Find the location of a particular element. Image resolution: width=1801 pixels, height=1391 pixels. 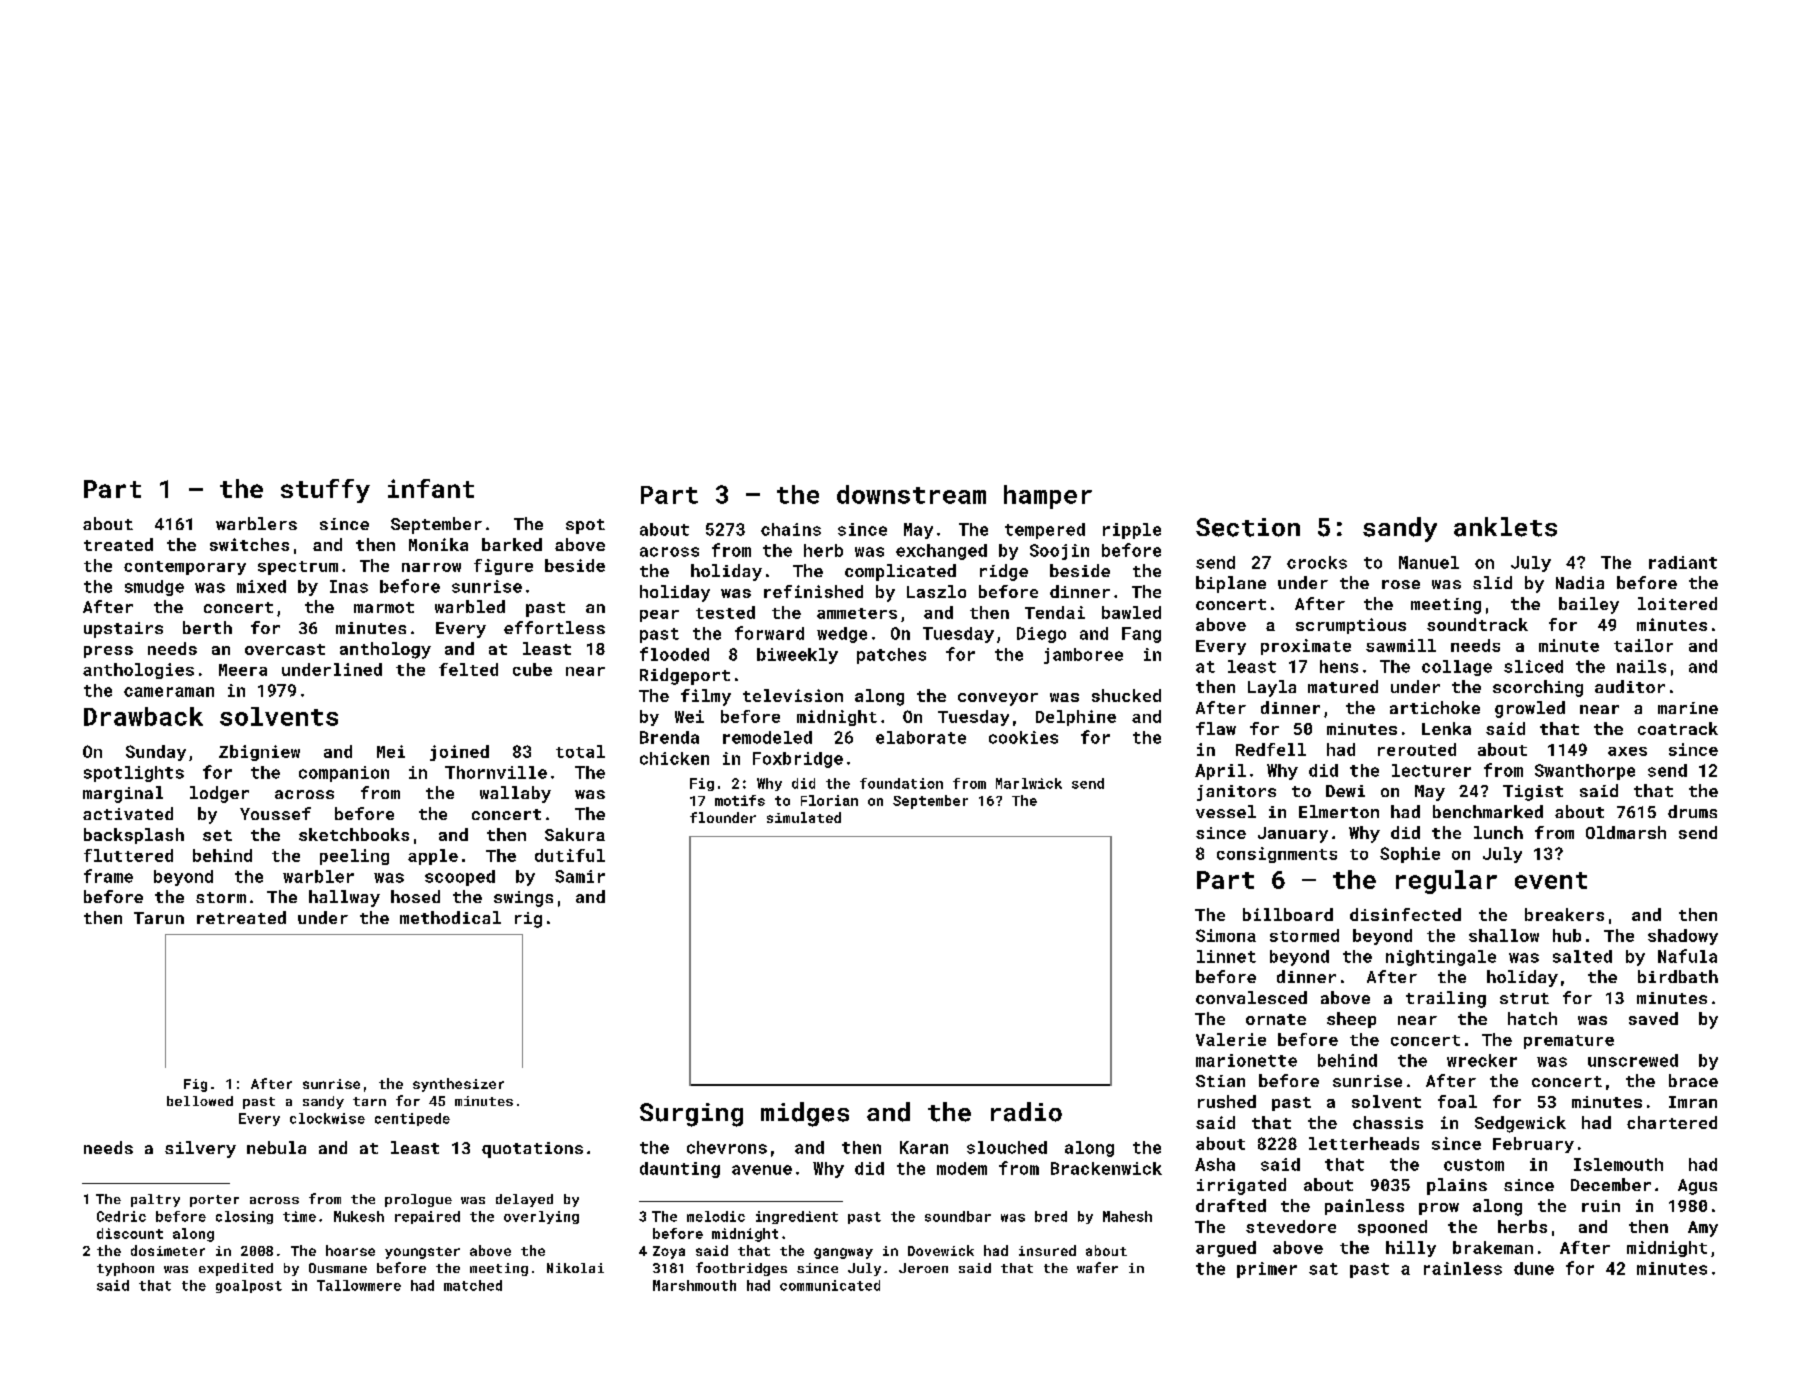

methodical is located at coordinates (450, 917).
